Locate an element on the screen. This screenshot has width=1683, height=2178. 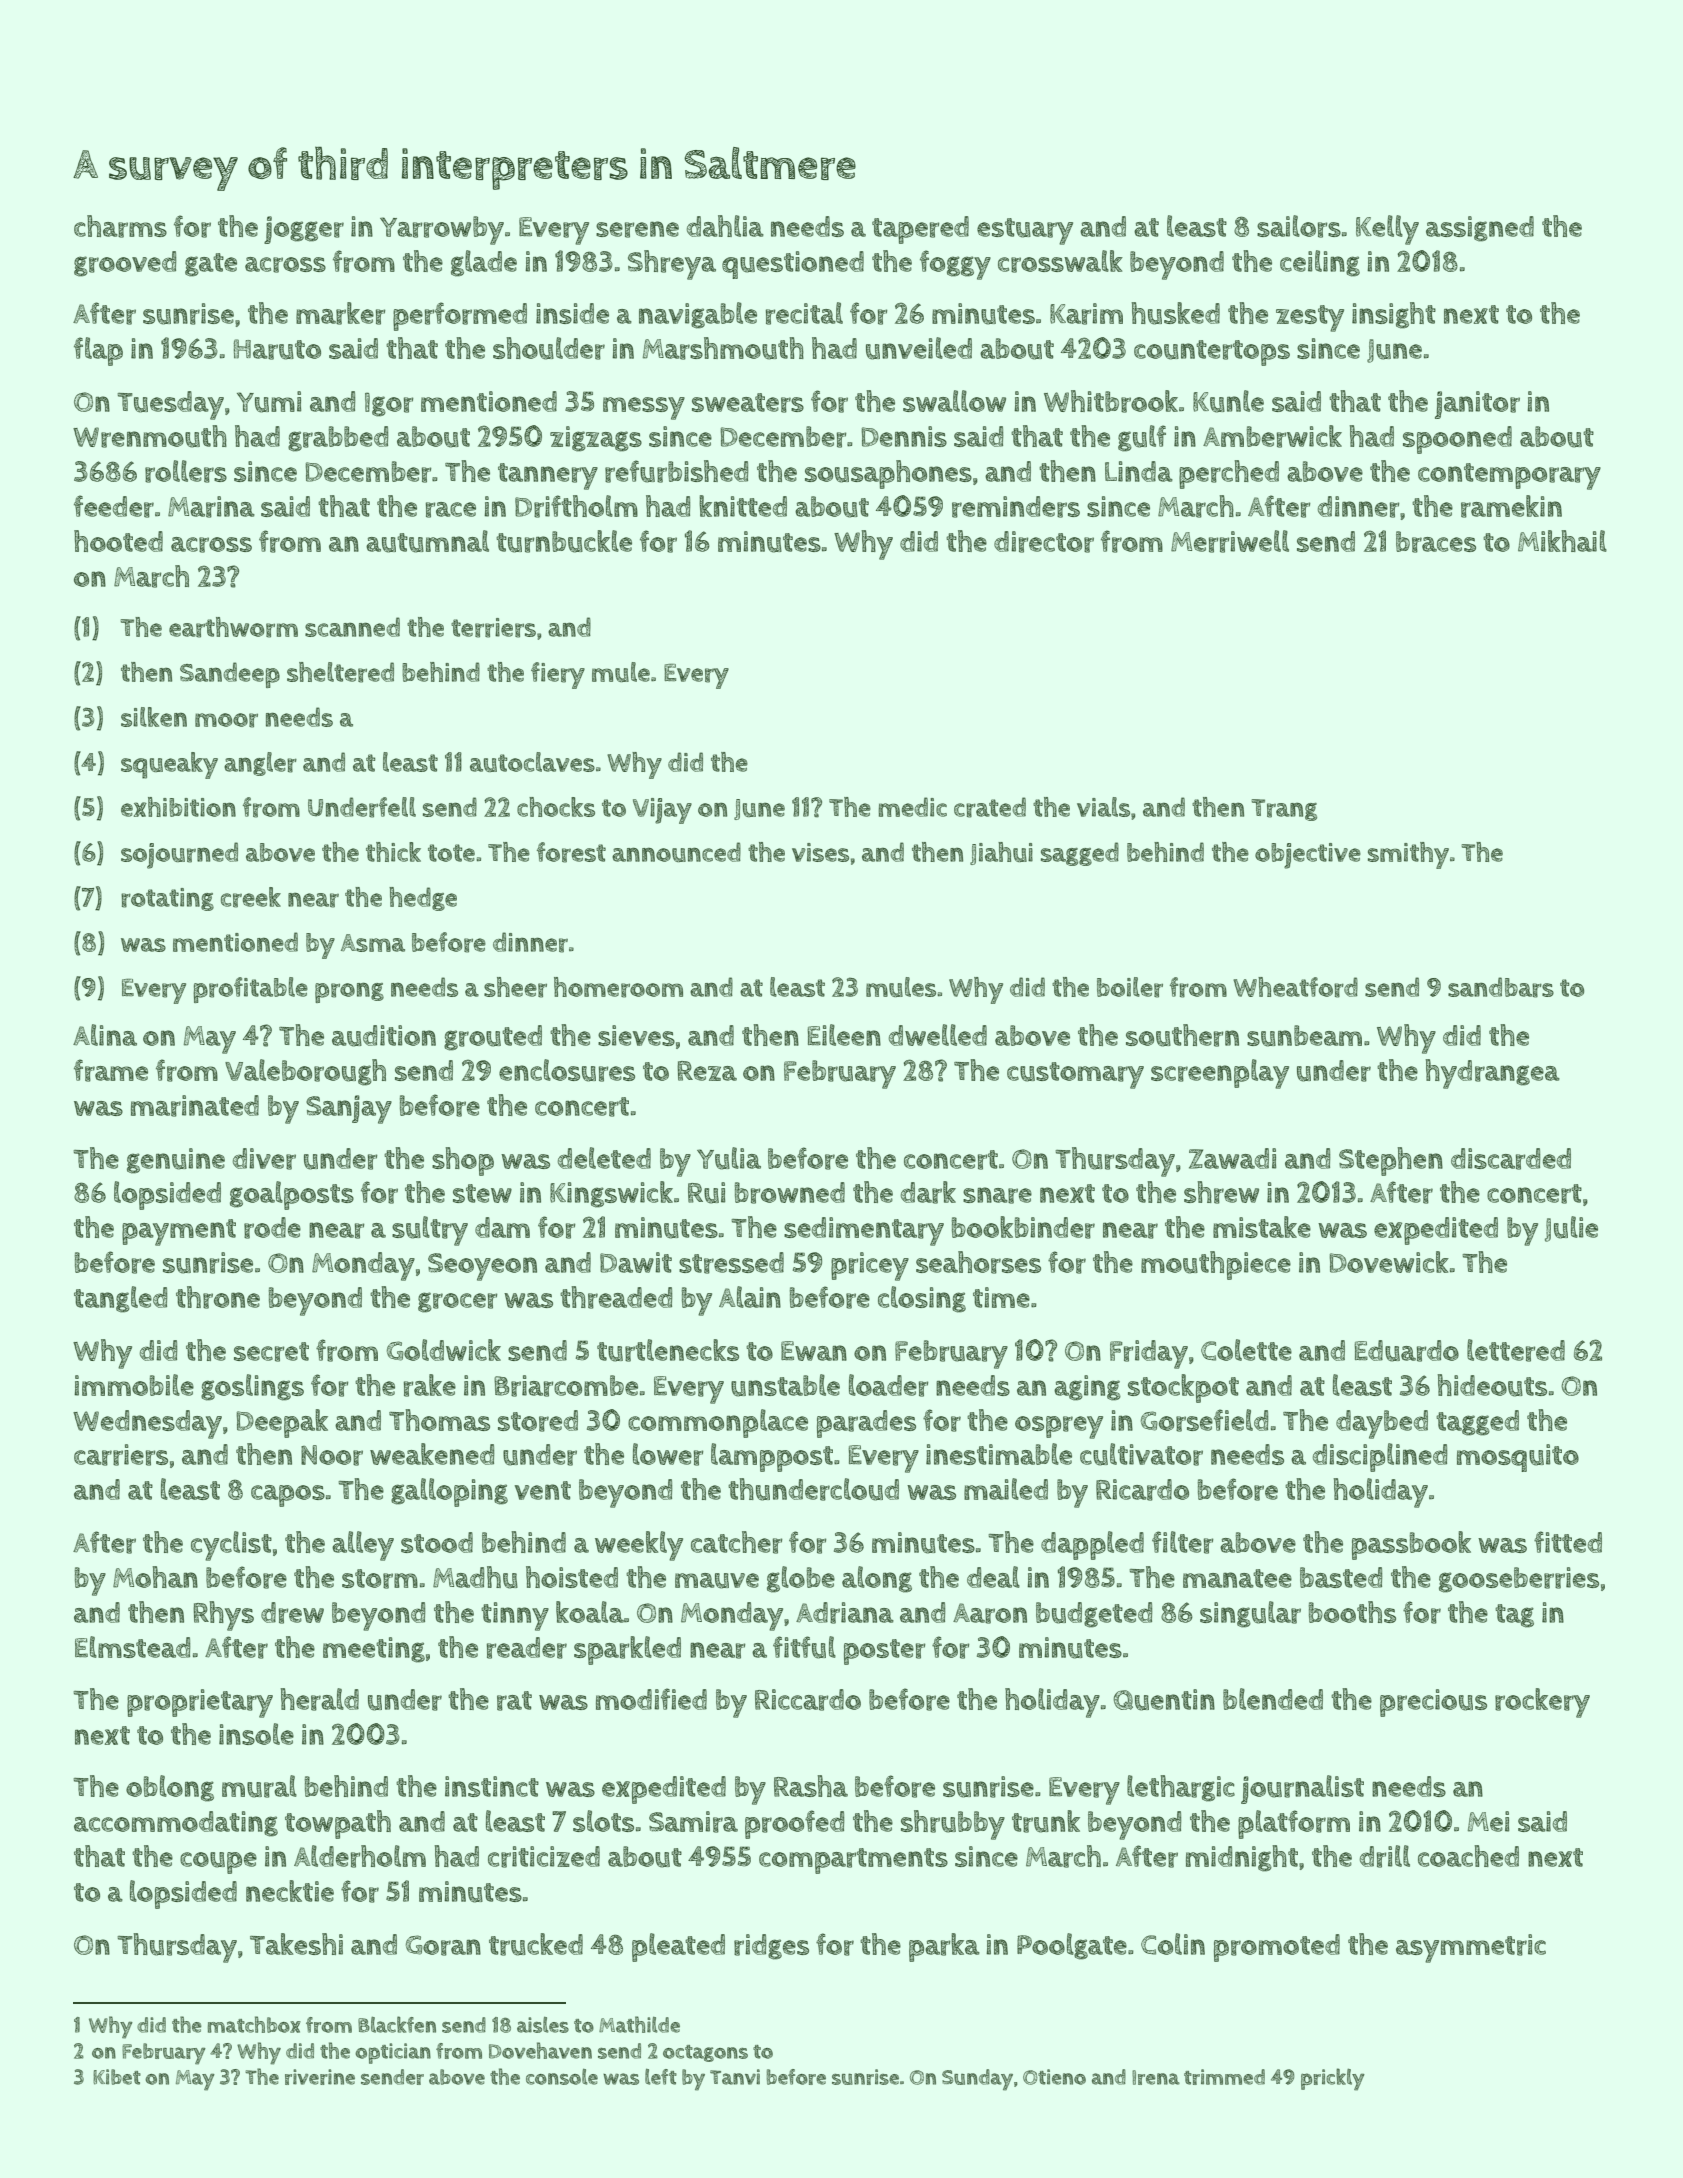
janitor is located at coordinates (1477, 405).
